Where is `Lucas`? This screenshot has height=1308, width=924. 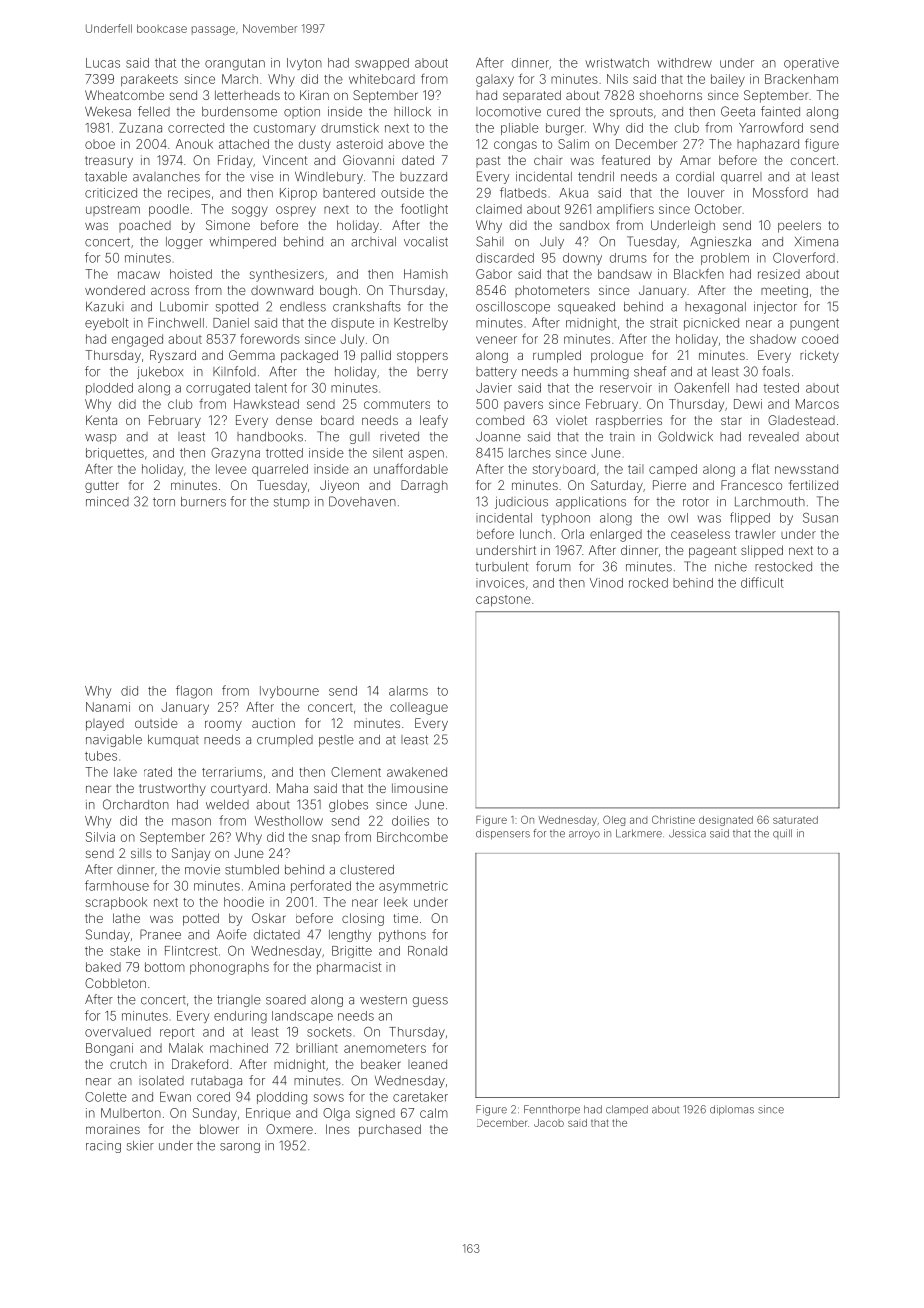 Lucas is located at coordinates (103, 63).
